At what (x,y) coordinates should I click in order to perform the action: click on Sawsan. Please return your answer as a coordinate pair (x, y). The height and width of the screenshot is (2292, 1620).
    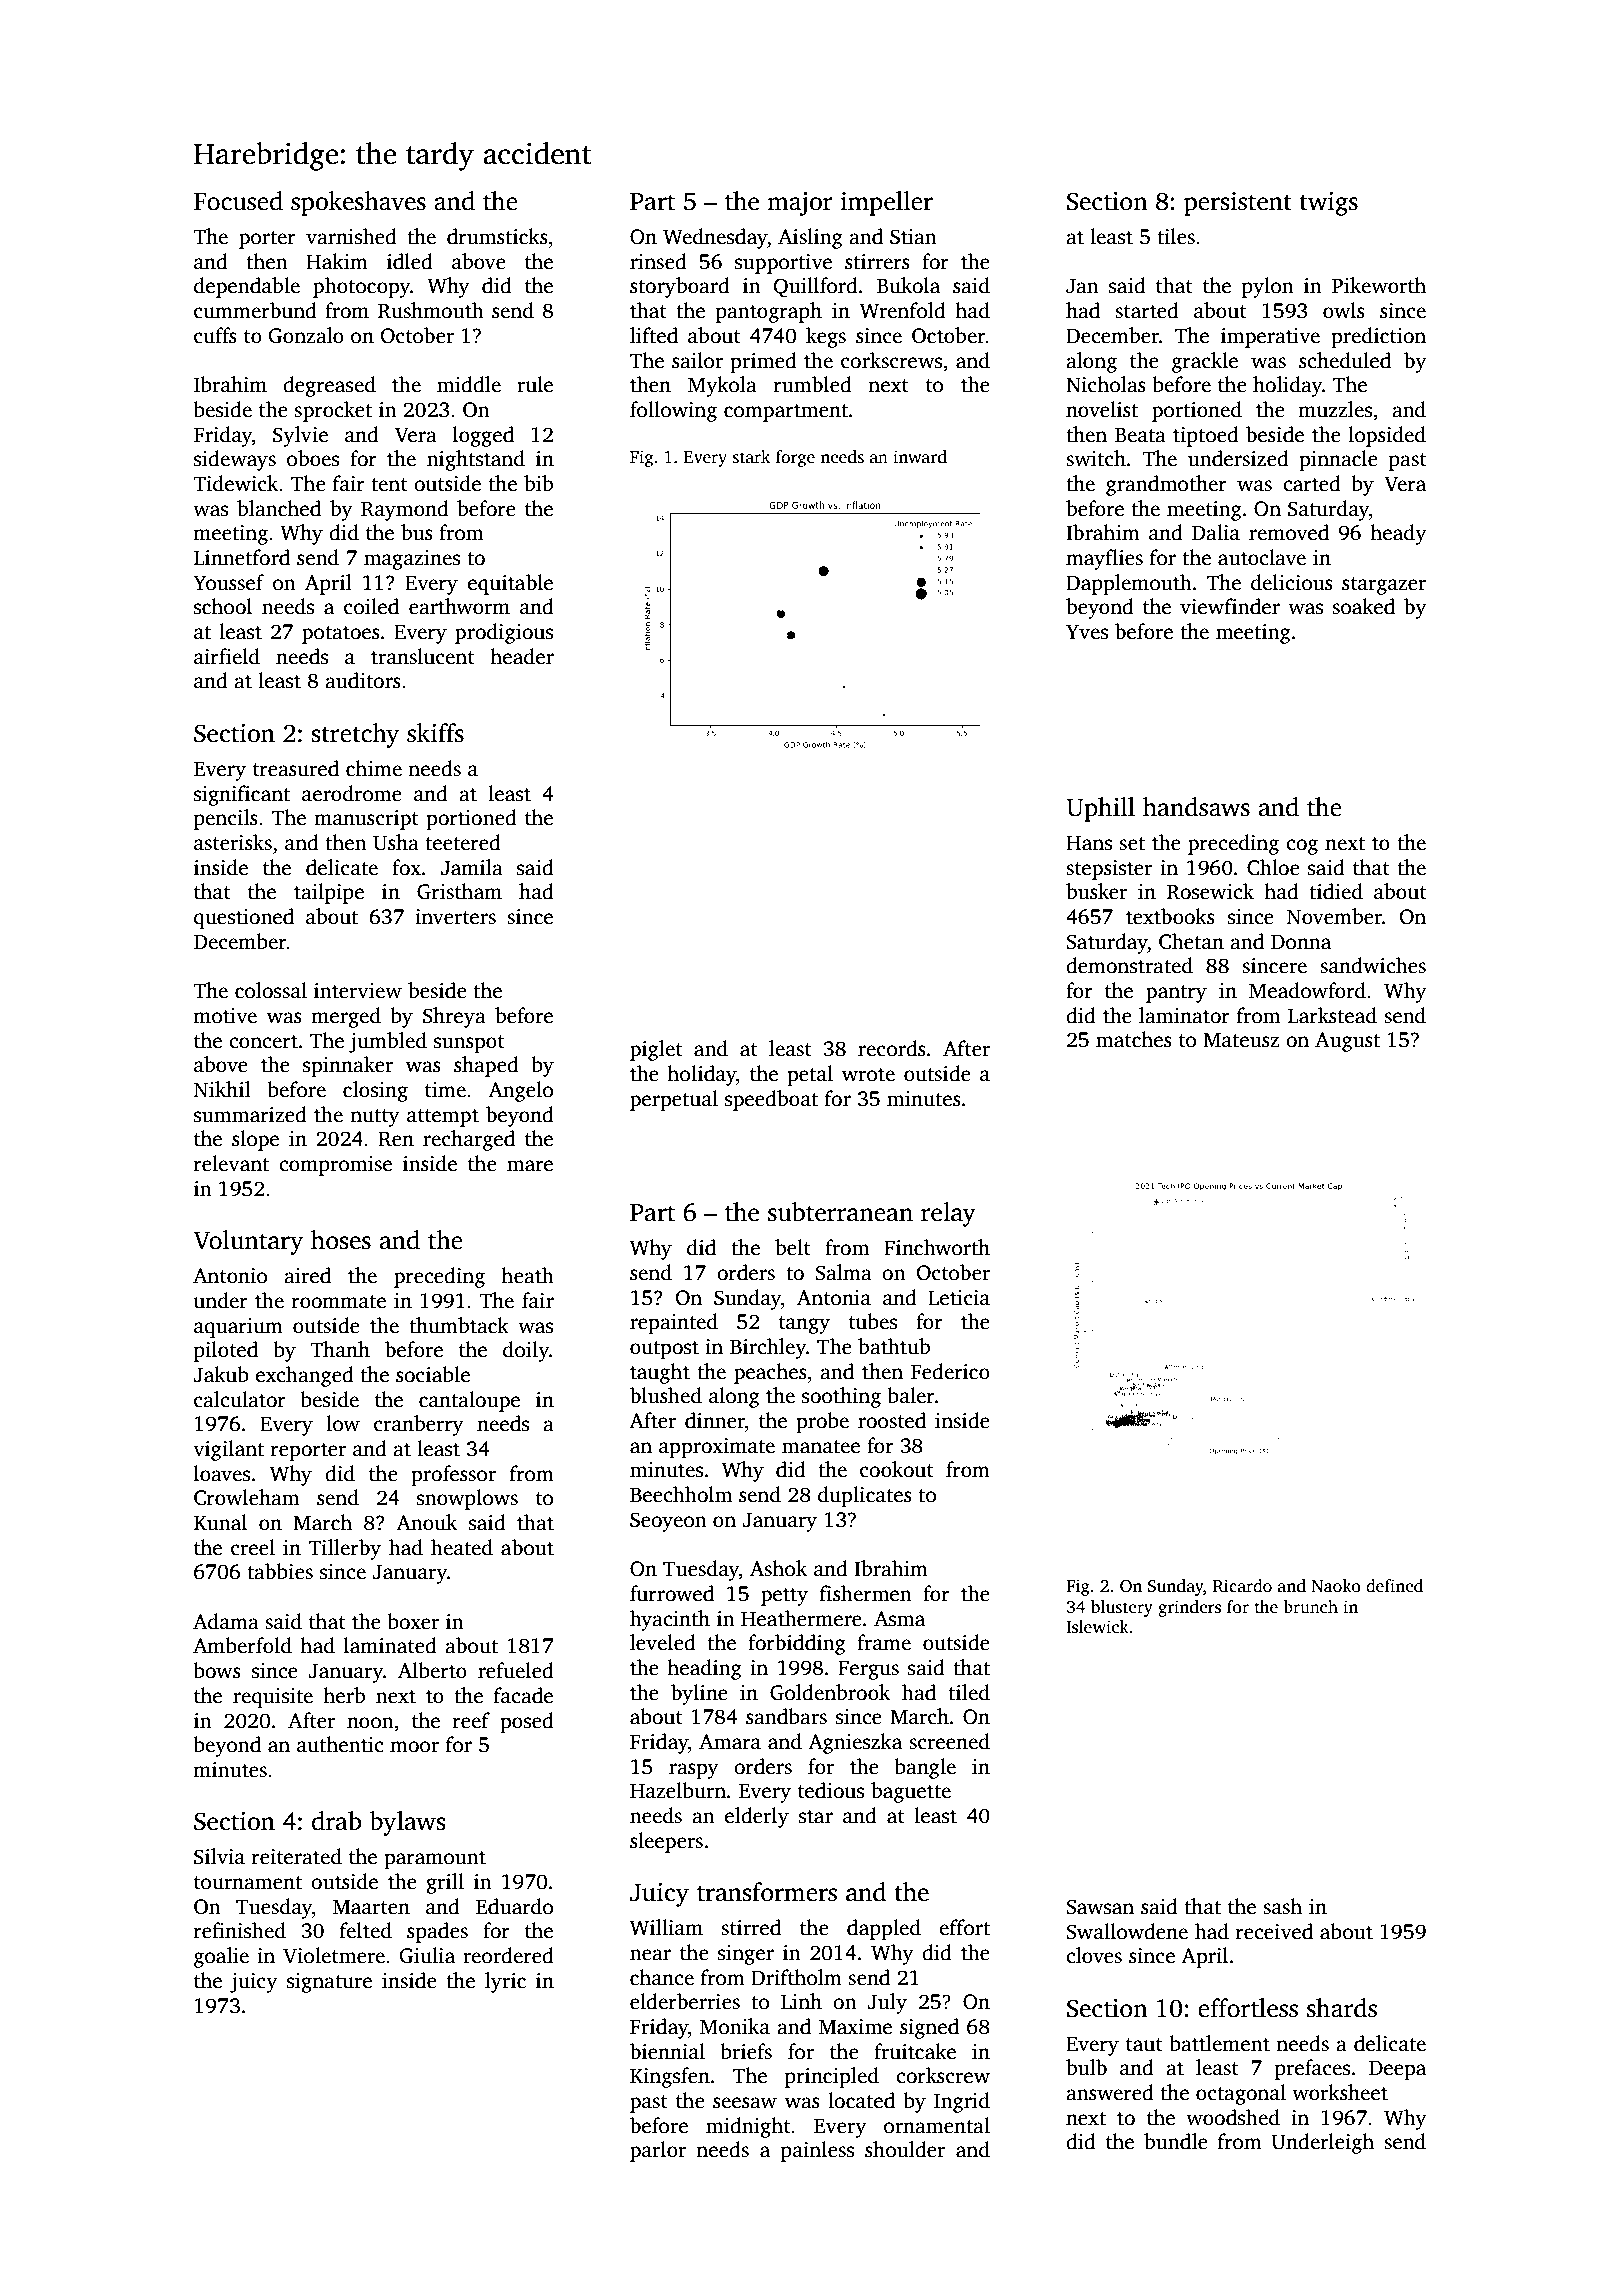
    Looking at the image, I should click on (1100, 1907).
